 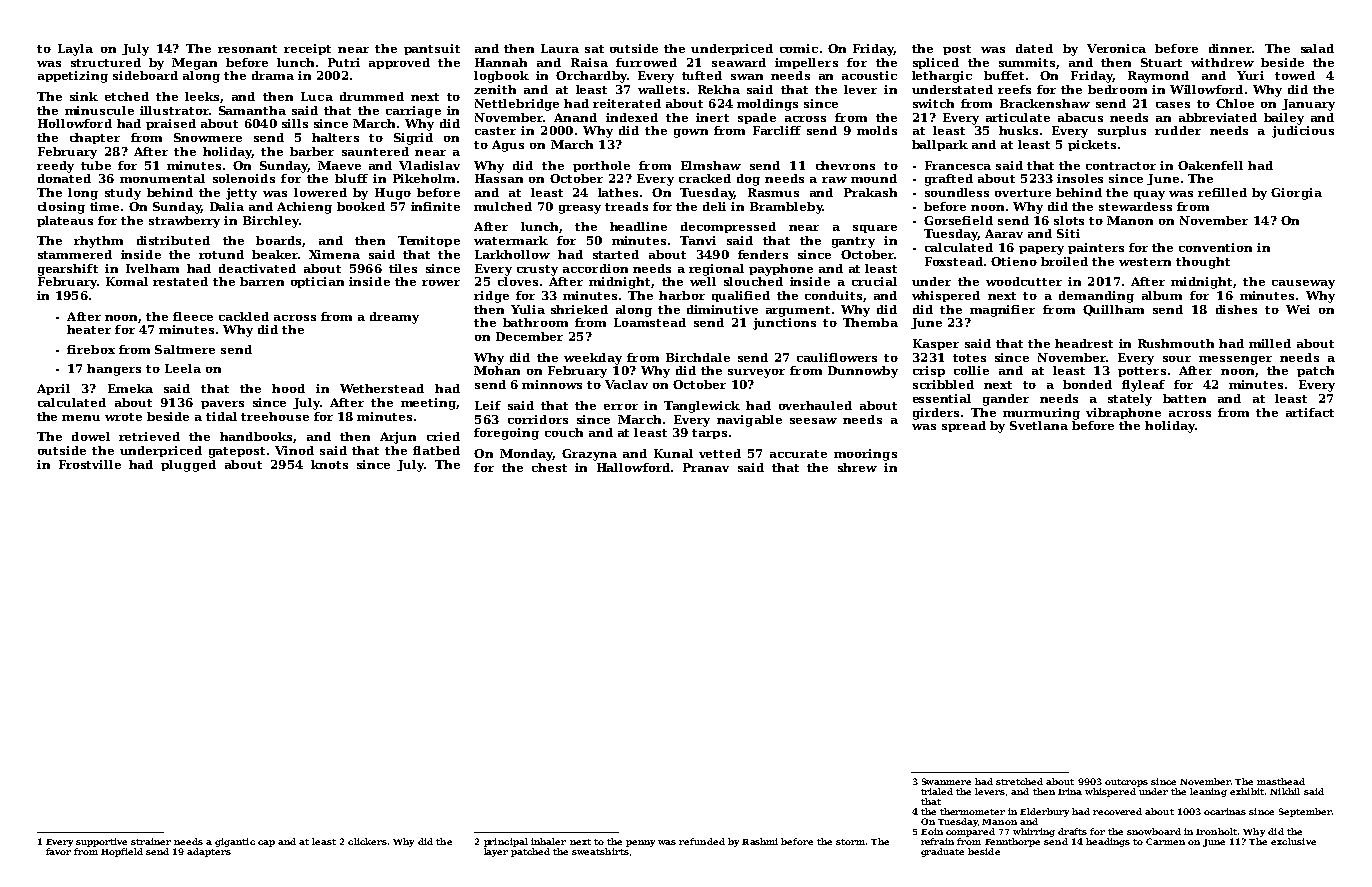 I want to click on cauliflowers, so click(x=837, y=357).
